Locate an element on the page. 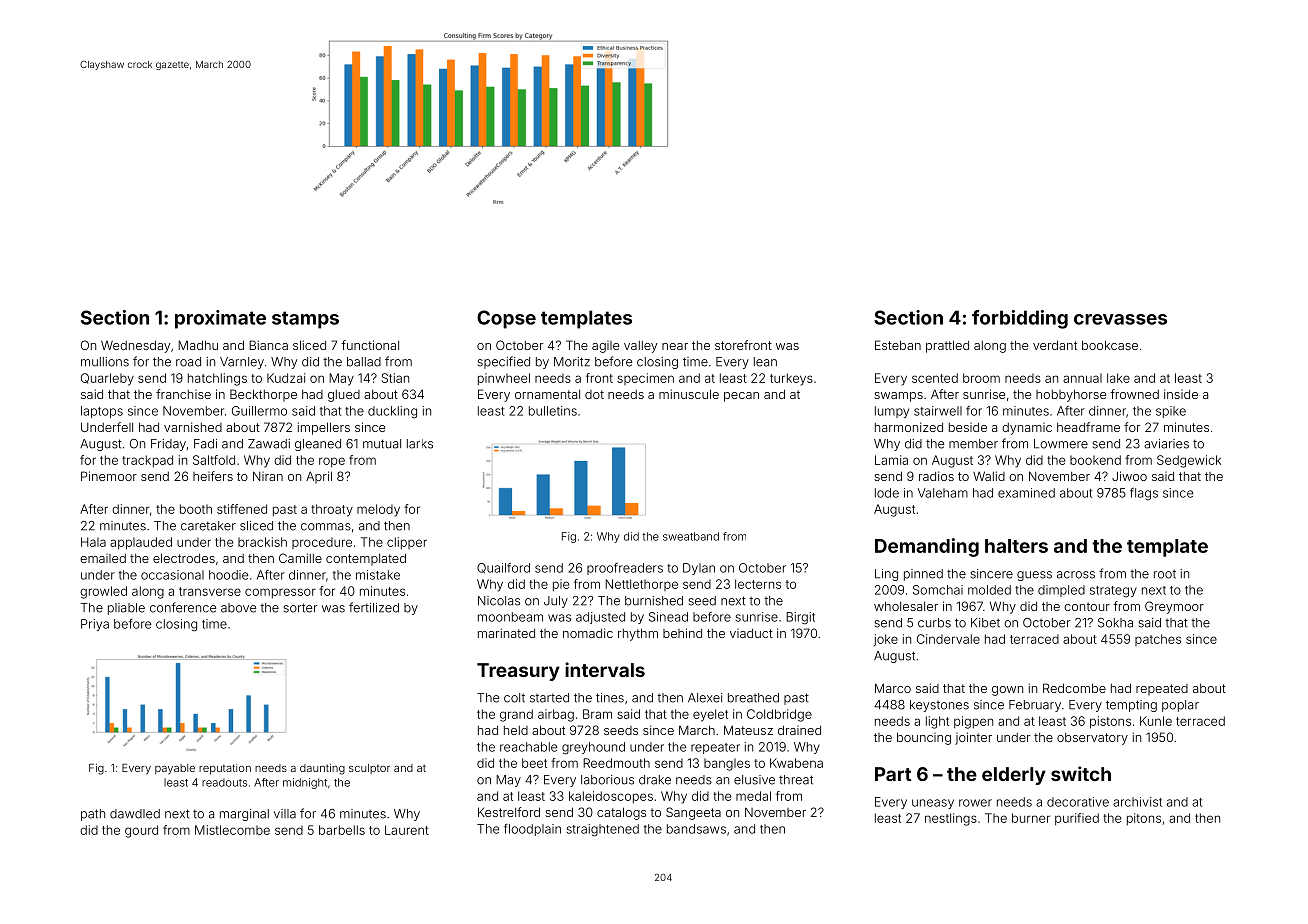  gown is located at coordinates (1007, 691).
